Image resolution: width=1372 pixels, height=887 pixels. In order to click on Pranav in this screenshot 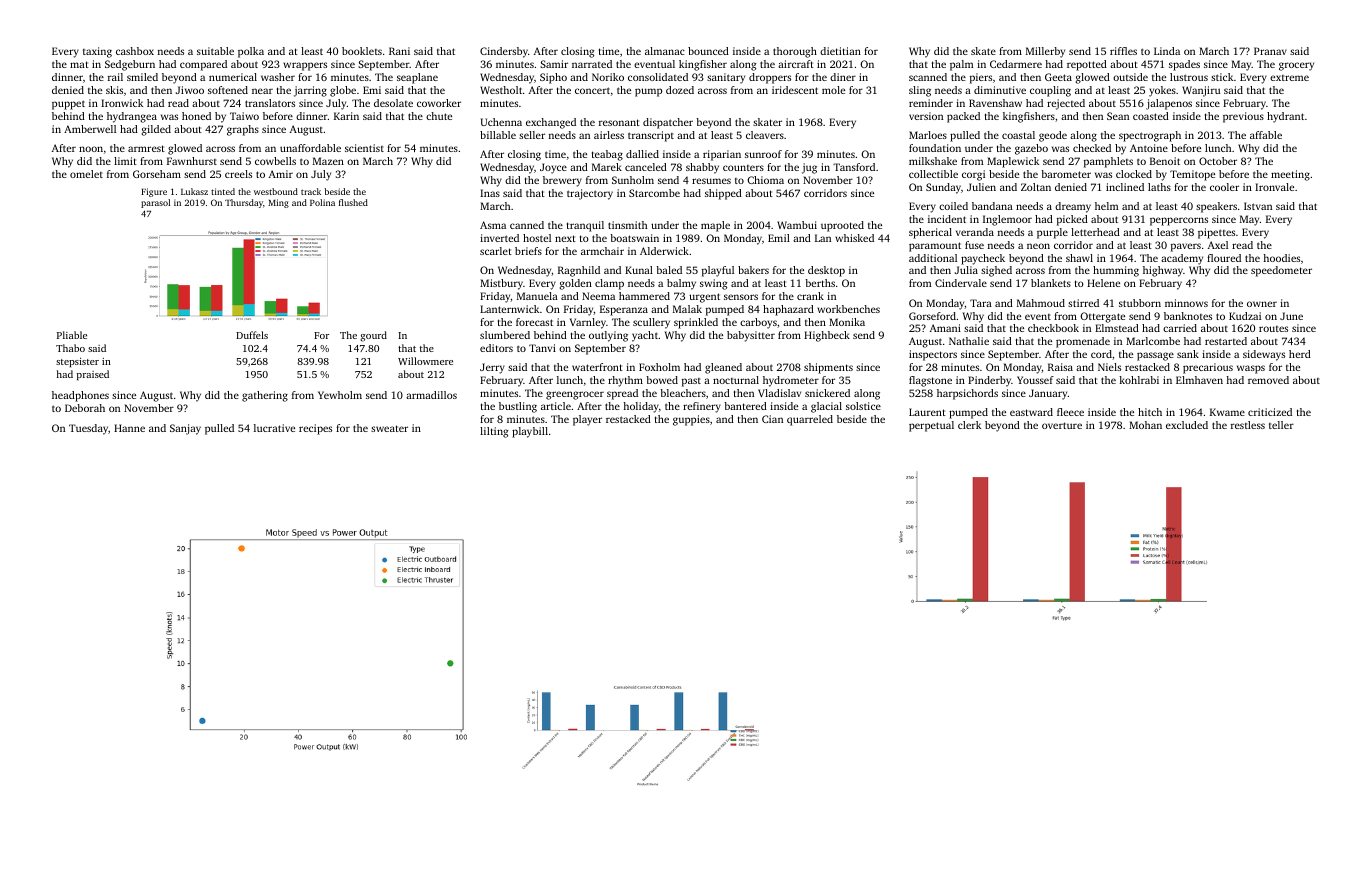, I will do `click(1270, 51)`.
